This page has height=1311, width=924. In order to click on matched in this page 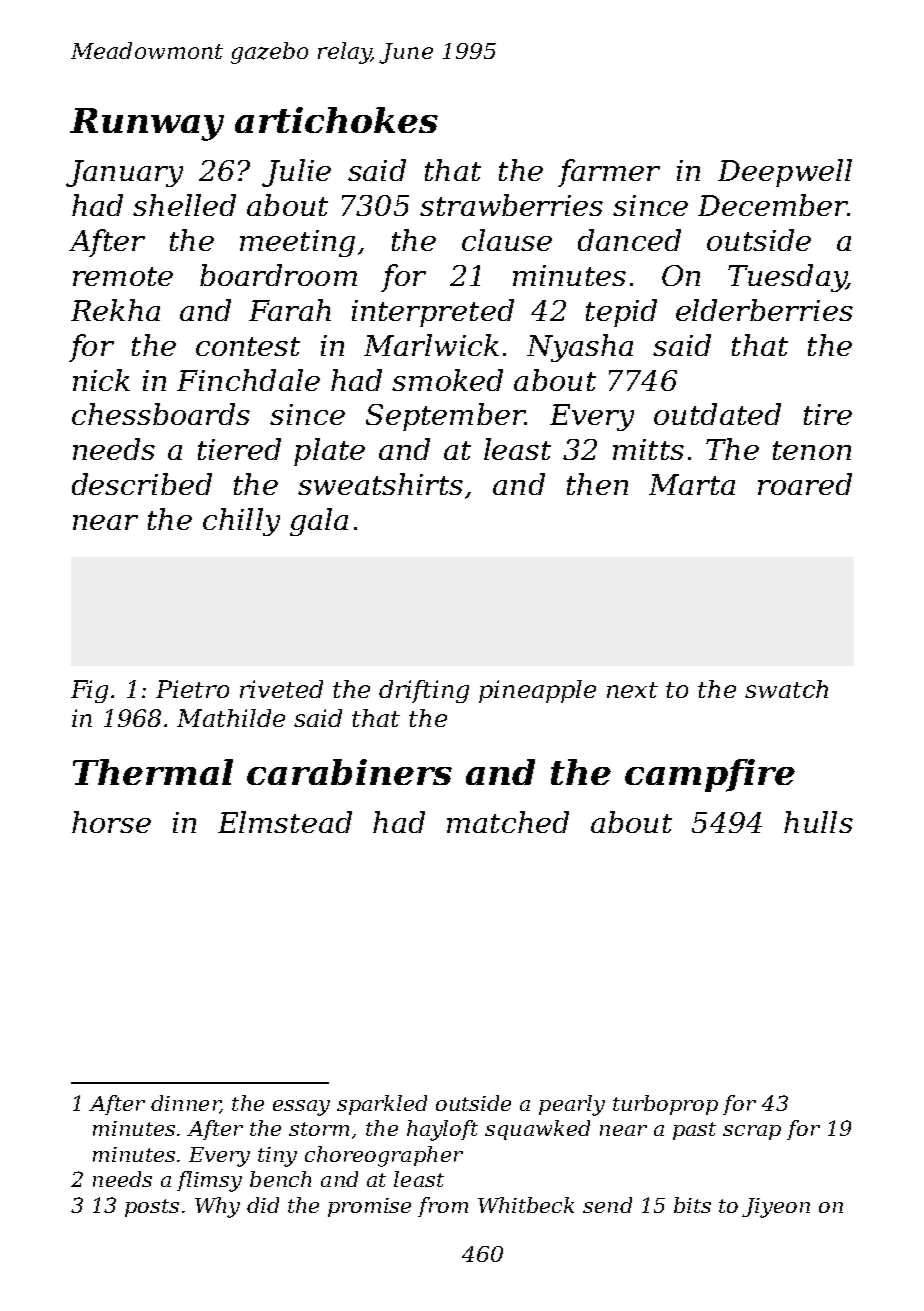, I will do `click(508, 822)`.
